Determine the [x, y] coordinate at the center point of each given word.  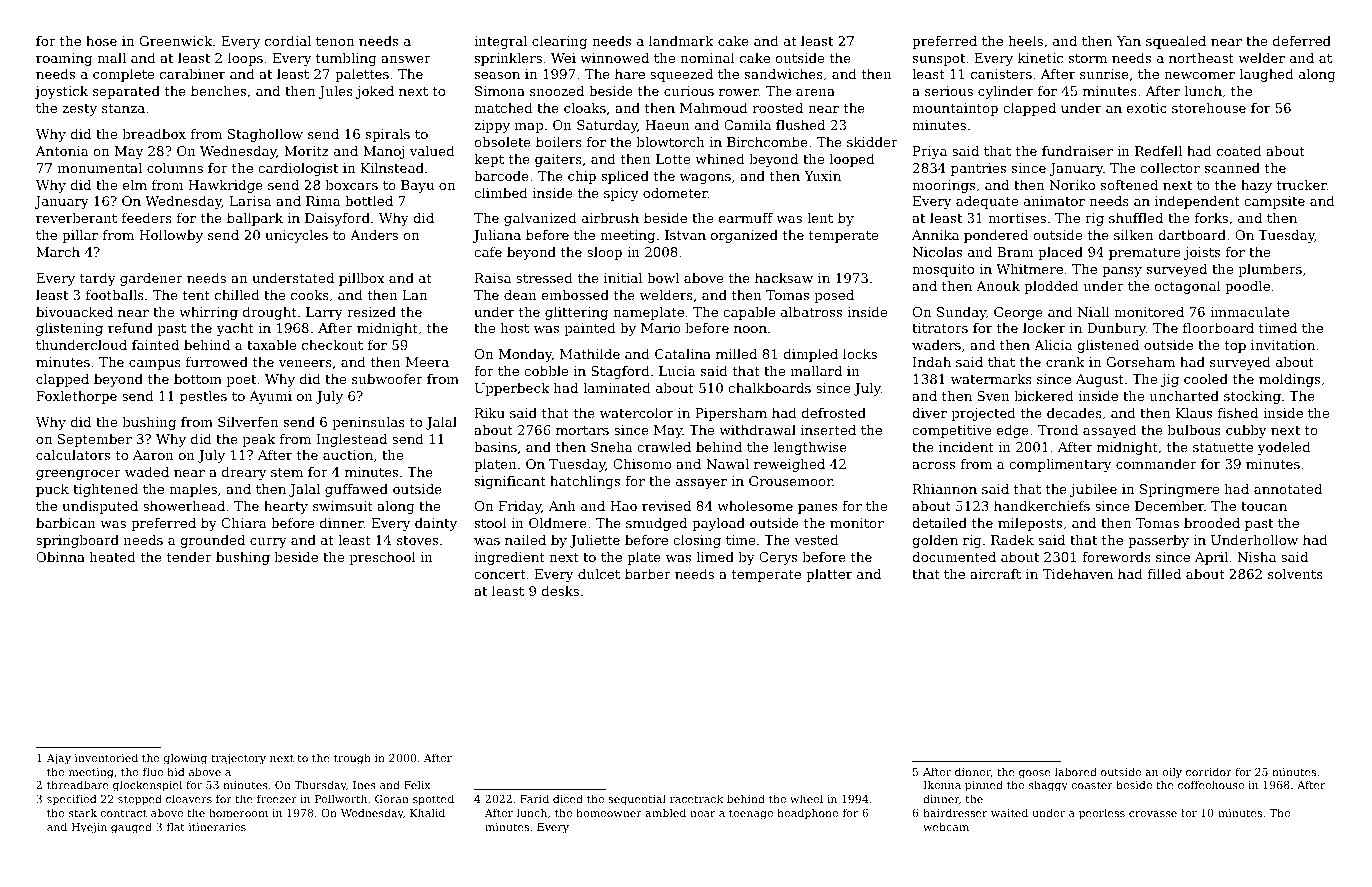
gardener [151, 279]
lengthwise [810, 448]
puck [52, 490]
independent [1197, 202]
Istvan [685, 235]
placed [1060, 253]
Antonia [62, 151]
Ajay [59, 759]
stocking [1252, 397]
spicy [621, 194]
